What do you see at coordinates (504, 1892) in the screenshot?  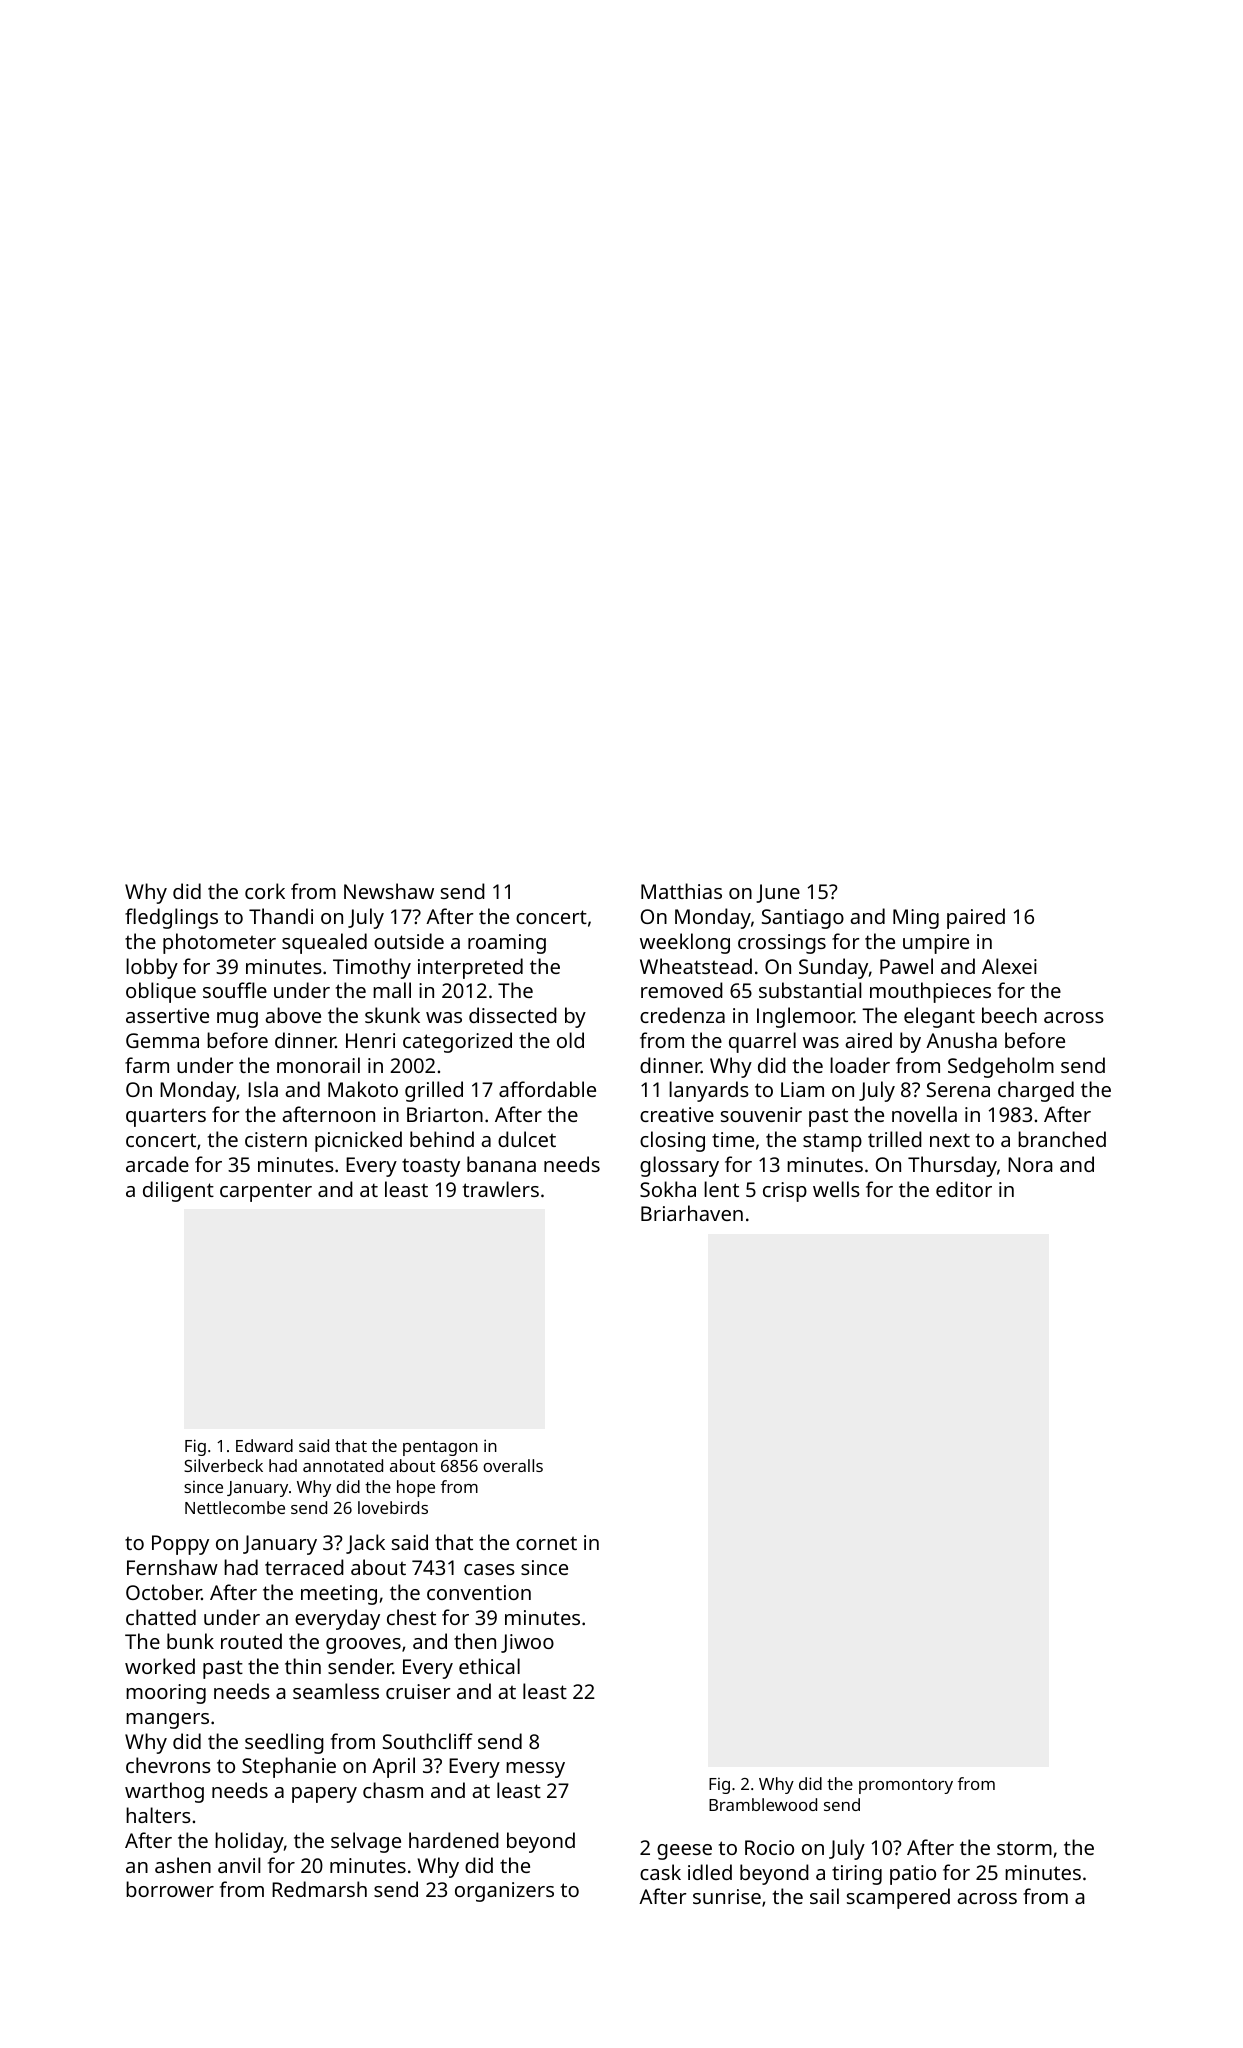 I see `organizers` at bounding box center [504, 1892].
